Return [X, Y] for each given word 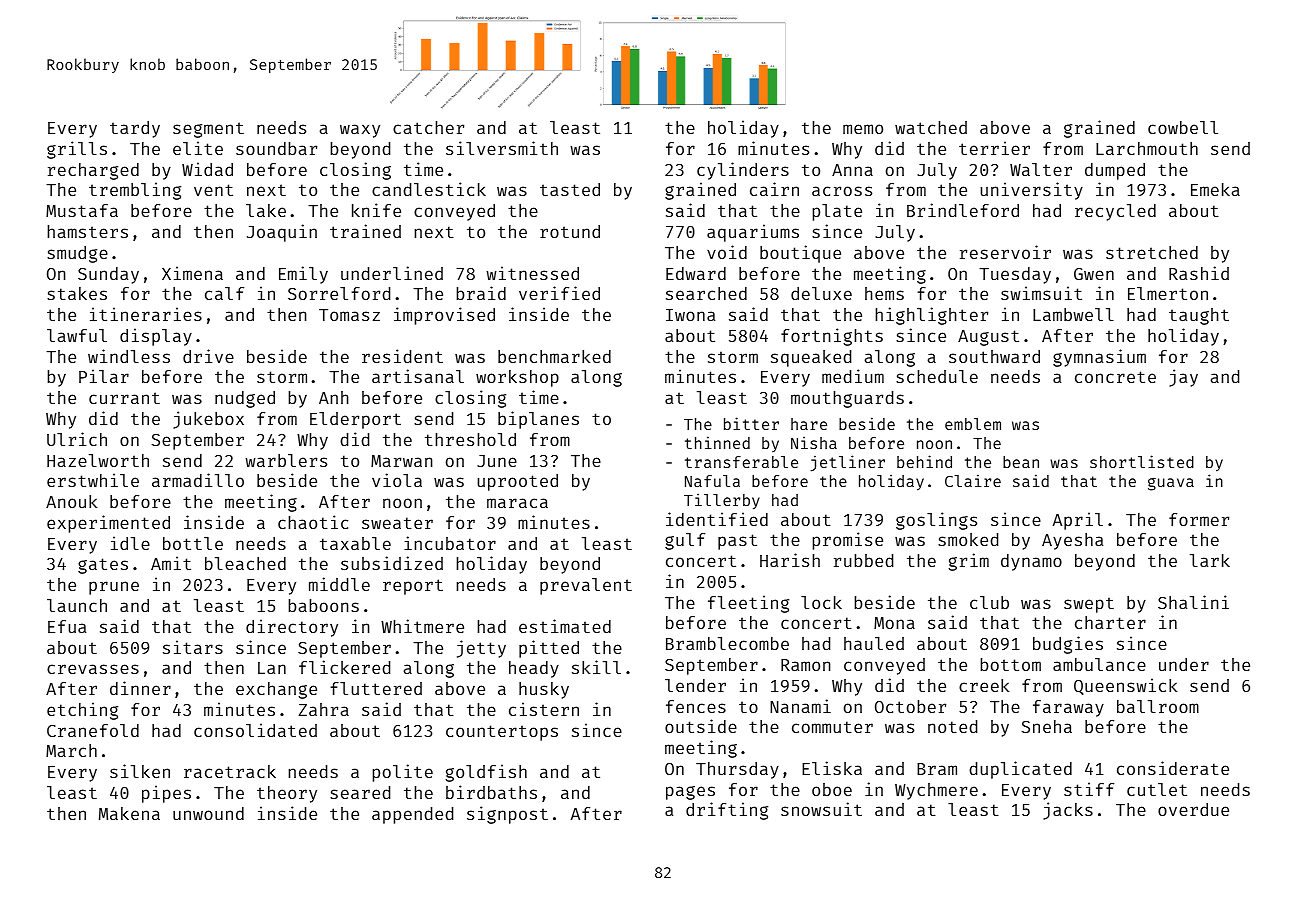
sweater [397, 523]
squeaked [811, 358]
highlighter [931, 316]
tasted [570, 189]
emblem [973, 424]
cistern [544, 709]
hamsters [87, 231]
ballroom [1158, 706]
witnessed [532, 273]
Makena [129, 813]
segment [208, 130]
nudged [245, 399]
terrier [994, 148]
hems [884, 293]
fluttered [376, 688]
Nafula [712, 481]
